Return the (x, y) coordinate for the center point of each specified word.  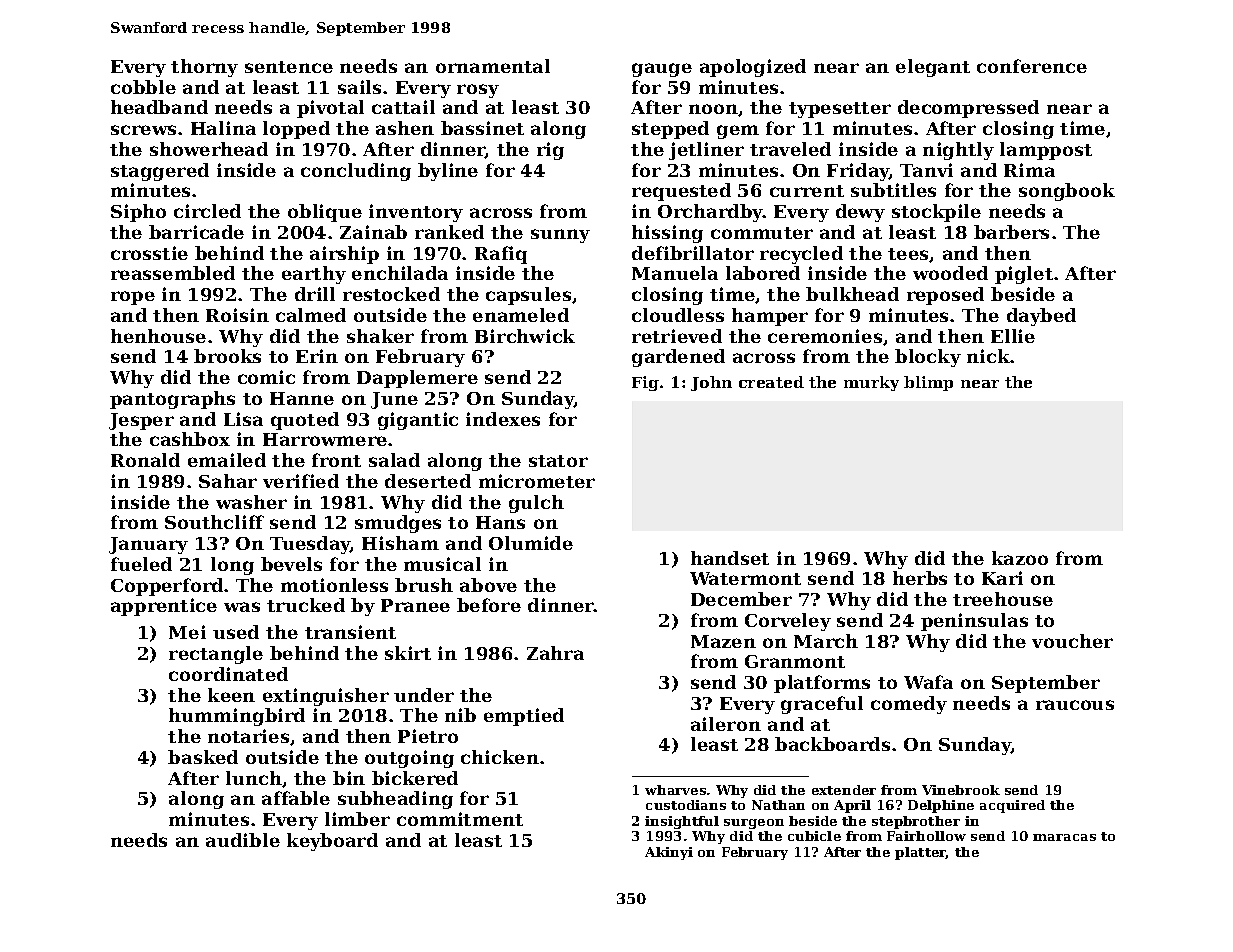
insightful (682, 822)
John (711, 383)
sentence (289, 67)
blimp (928, 383)
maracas (1064, 837)
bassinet (482, 128)
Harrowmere (325, 439)
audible (243, 840)
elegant (933, 68)
